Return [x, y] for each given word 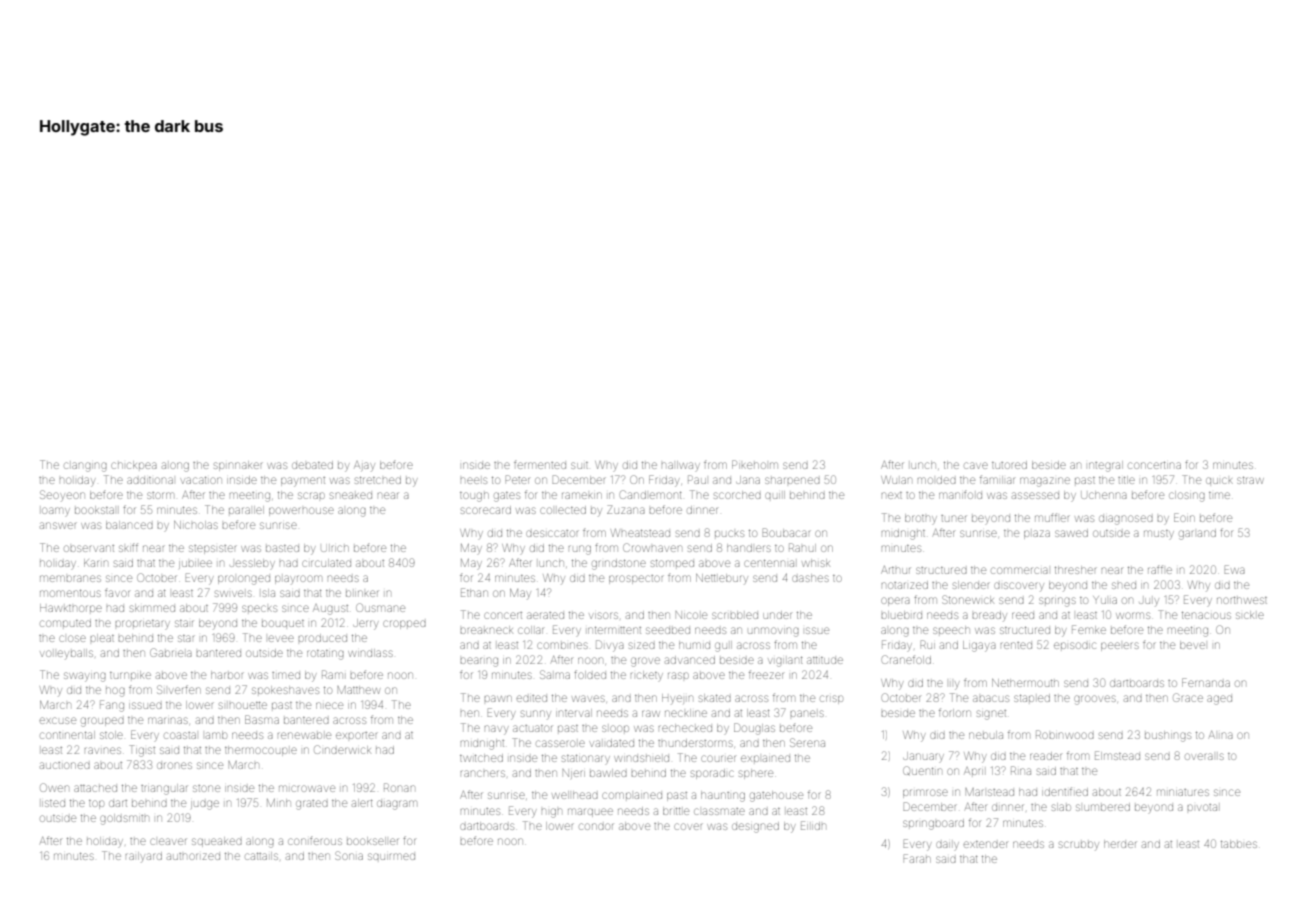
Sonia [349, 855]
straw [1250, 480]
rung [580, 550]
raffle [1160, 569]
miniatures [1183, 792]
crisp [831, 699]
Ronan [399, 787]
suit [579, 465]
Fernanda [1206, 682]
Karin [96, 563]
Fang [112, 706]
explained [765, 758]
